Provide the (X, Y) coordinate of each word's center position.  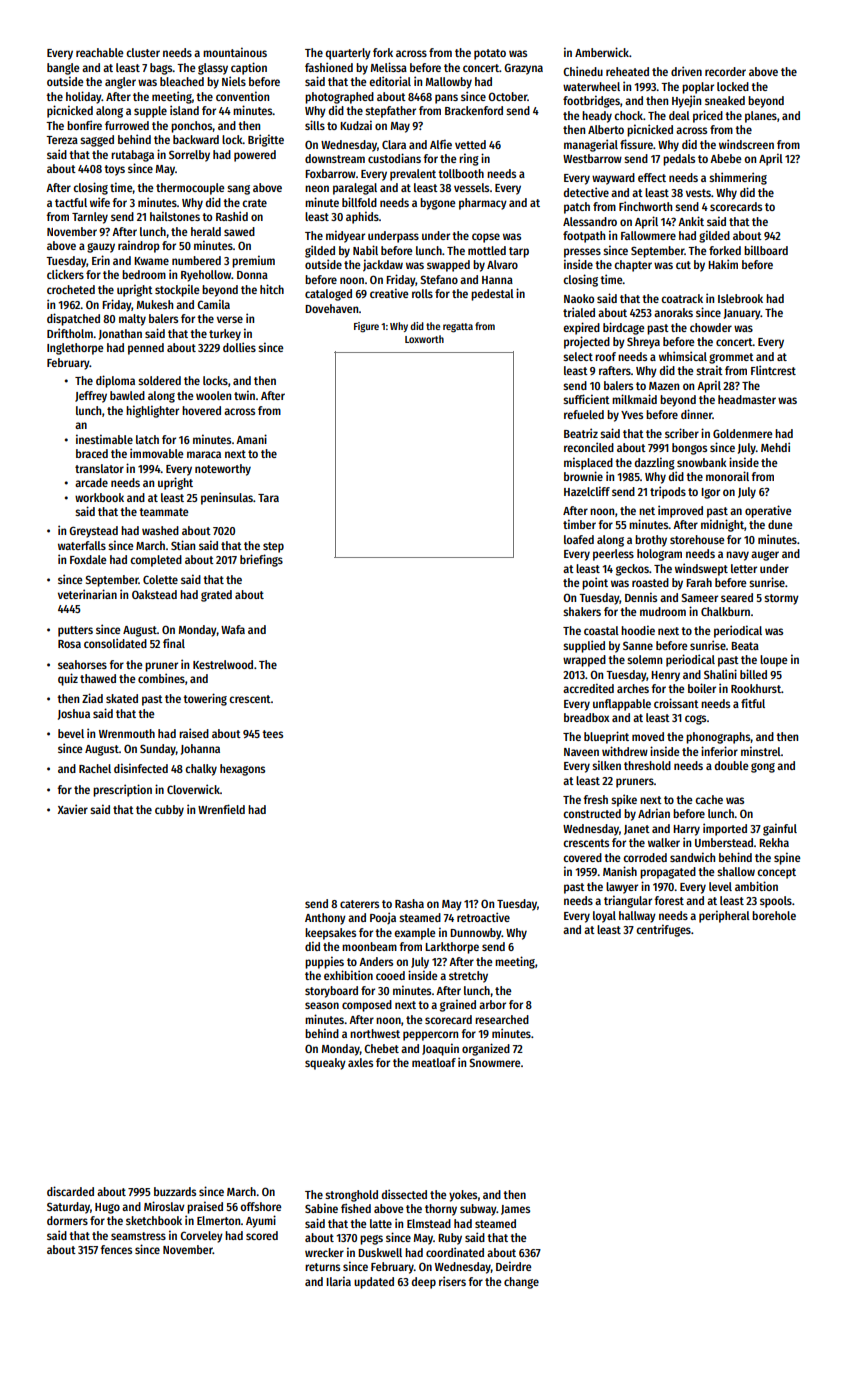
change (521, 1283)
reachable (100, 52)
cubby (169, 811)
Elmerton (219, 1220)
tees (272, 734)
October (507, 96)
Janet (637, 830)
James (515, 1210)
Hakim (723, 264)
